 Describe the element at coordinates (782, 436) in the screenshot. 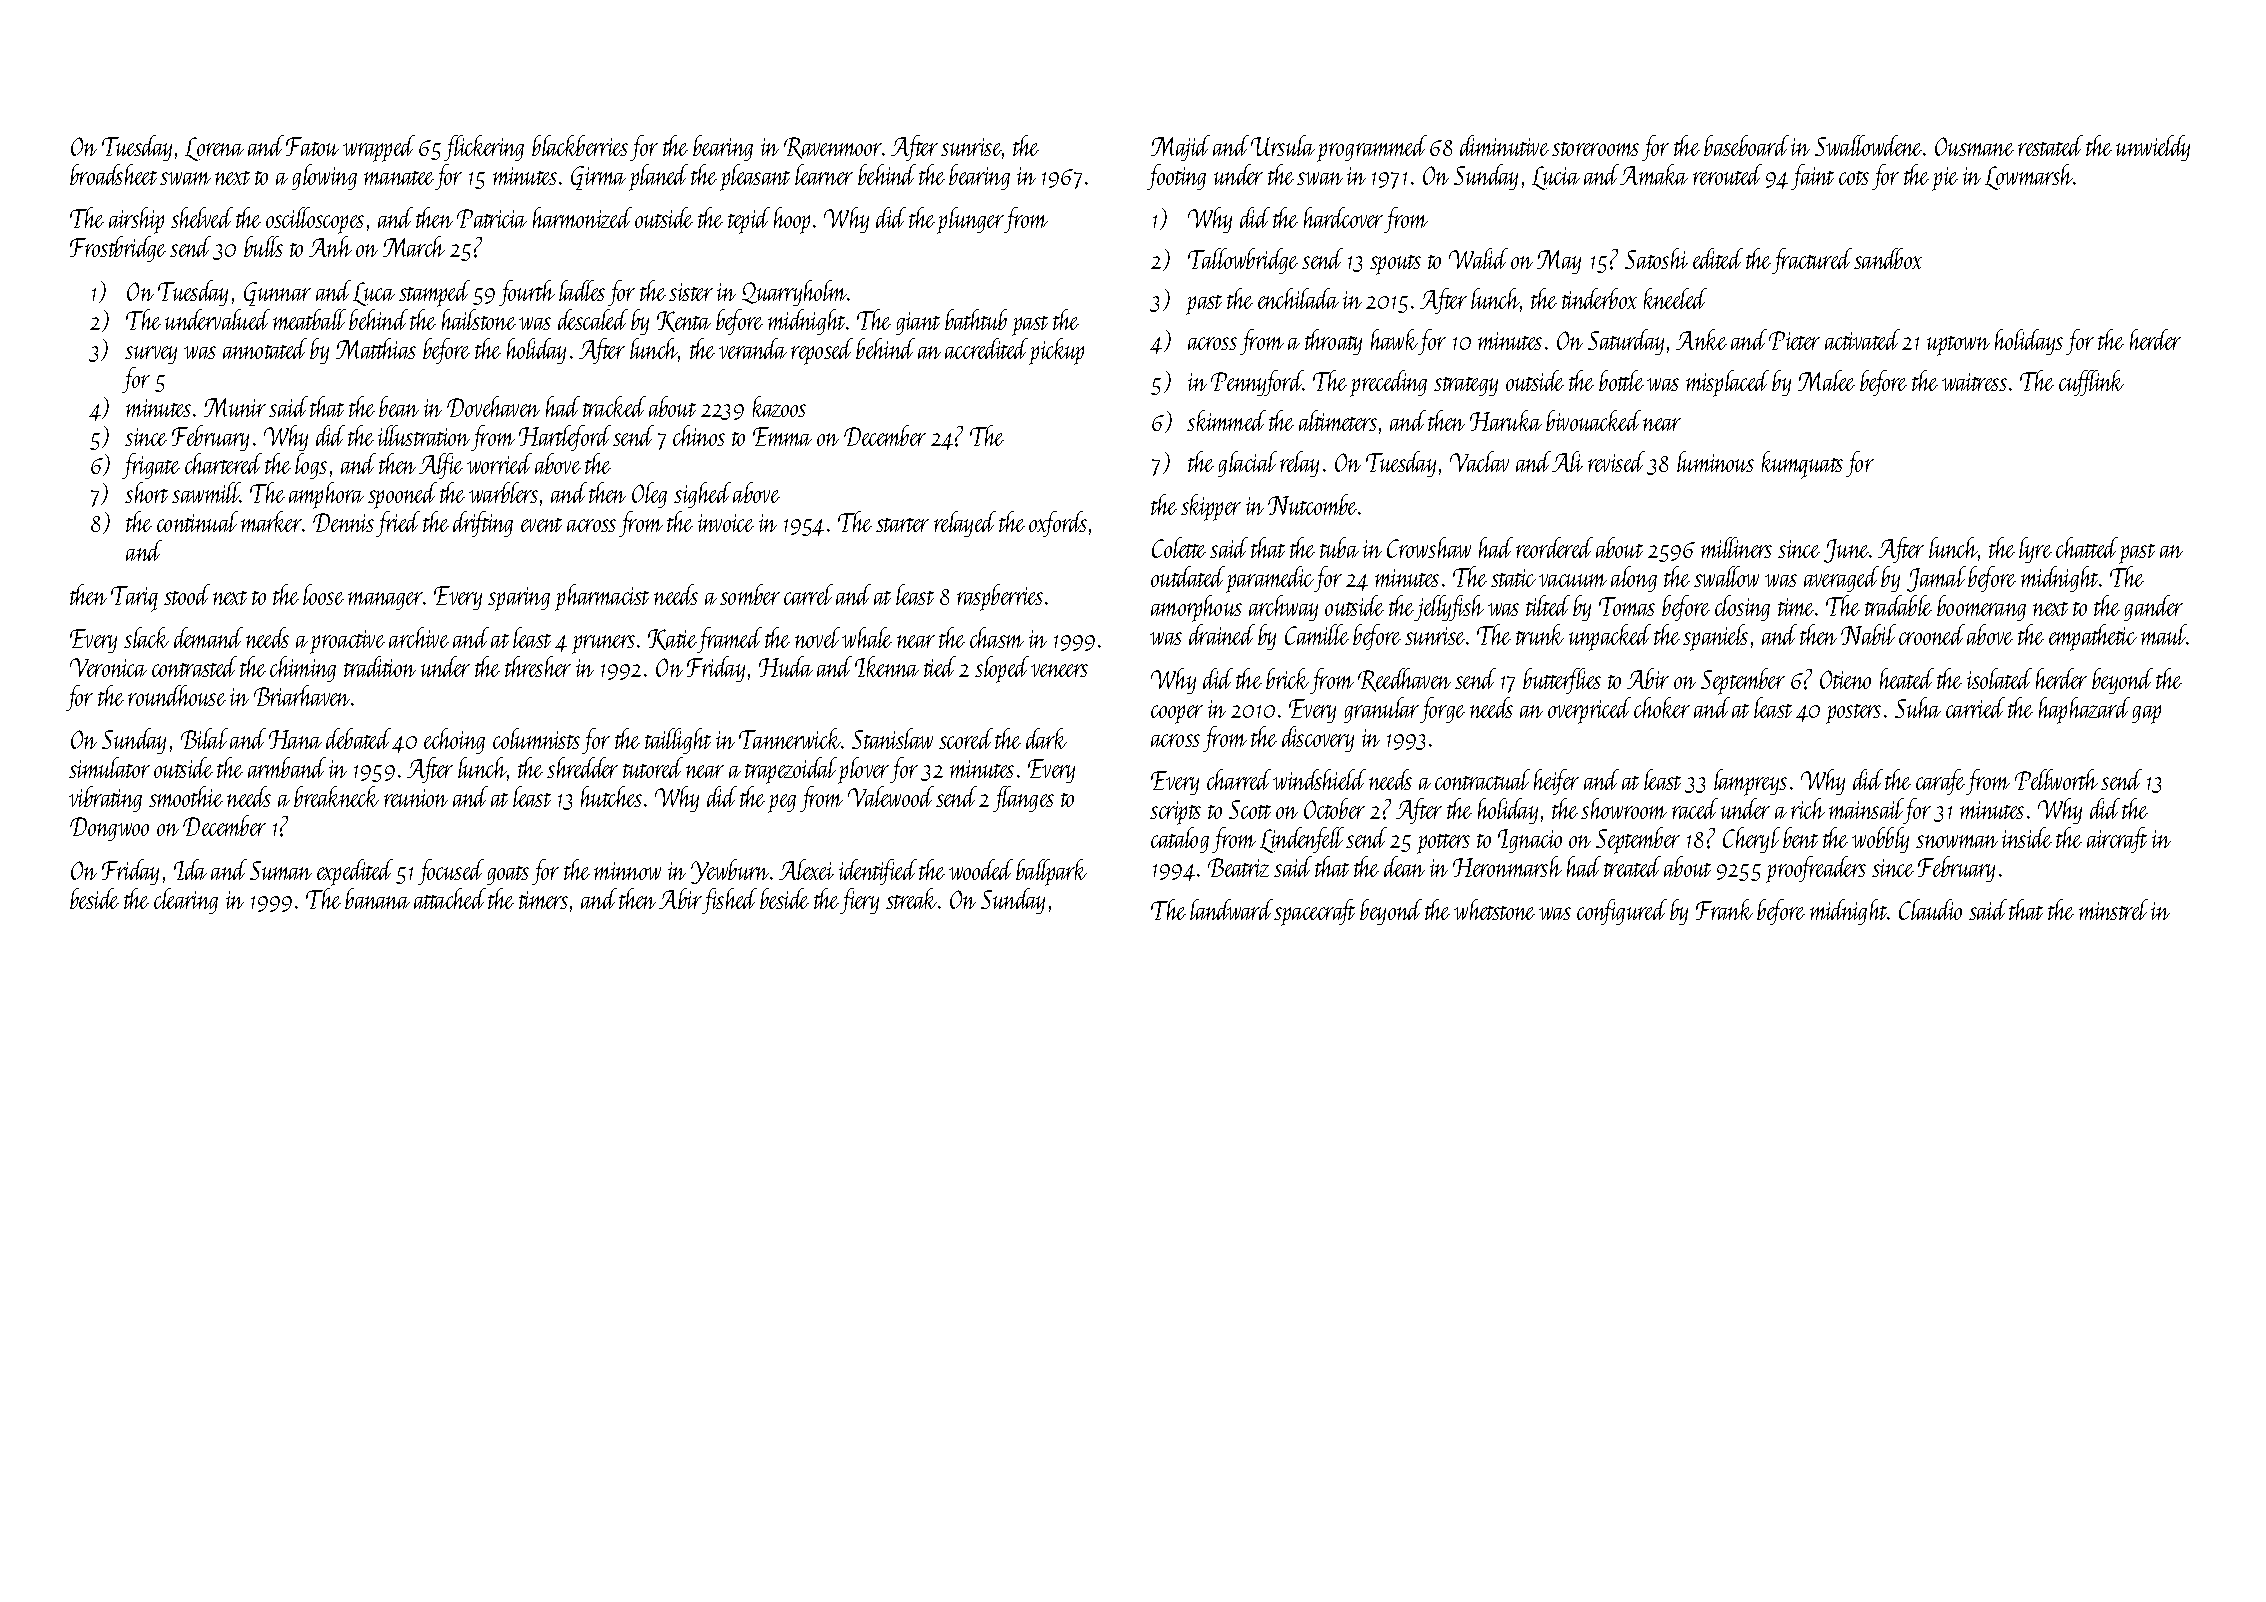

I see `Emma` at that location.
